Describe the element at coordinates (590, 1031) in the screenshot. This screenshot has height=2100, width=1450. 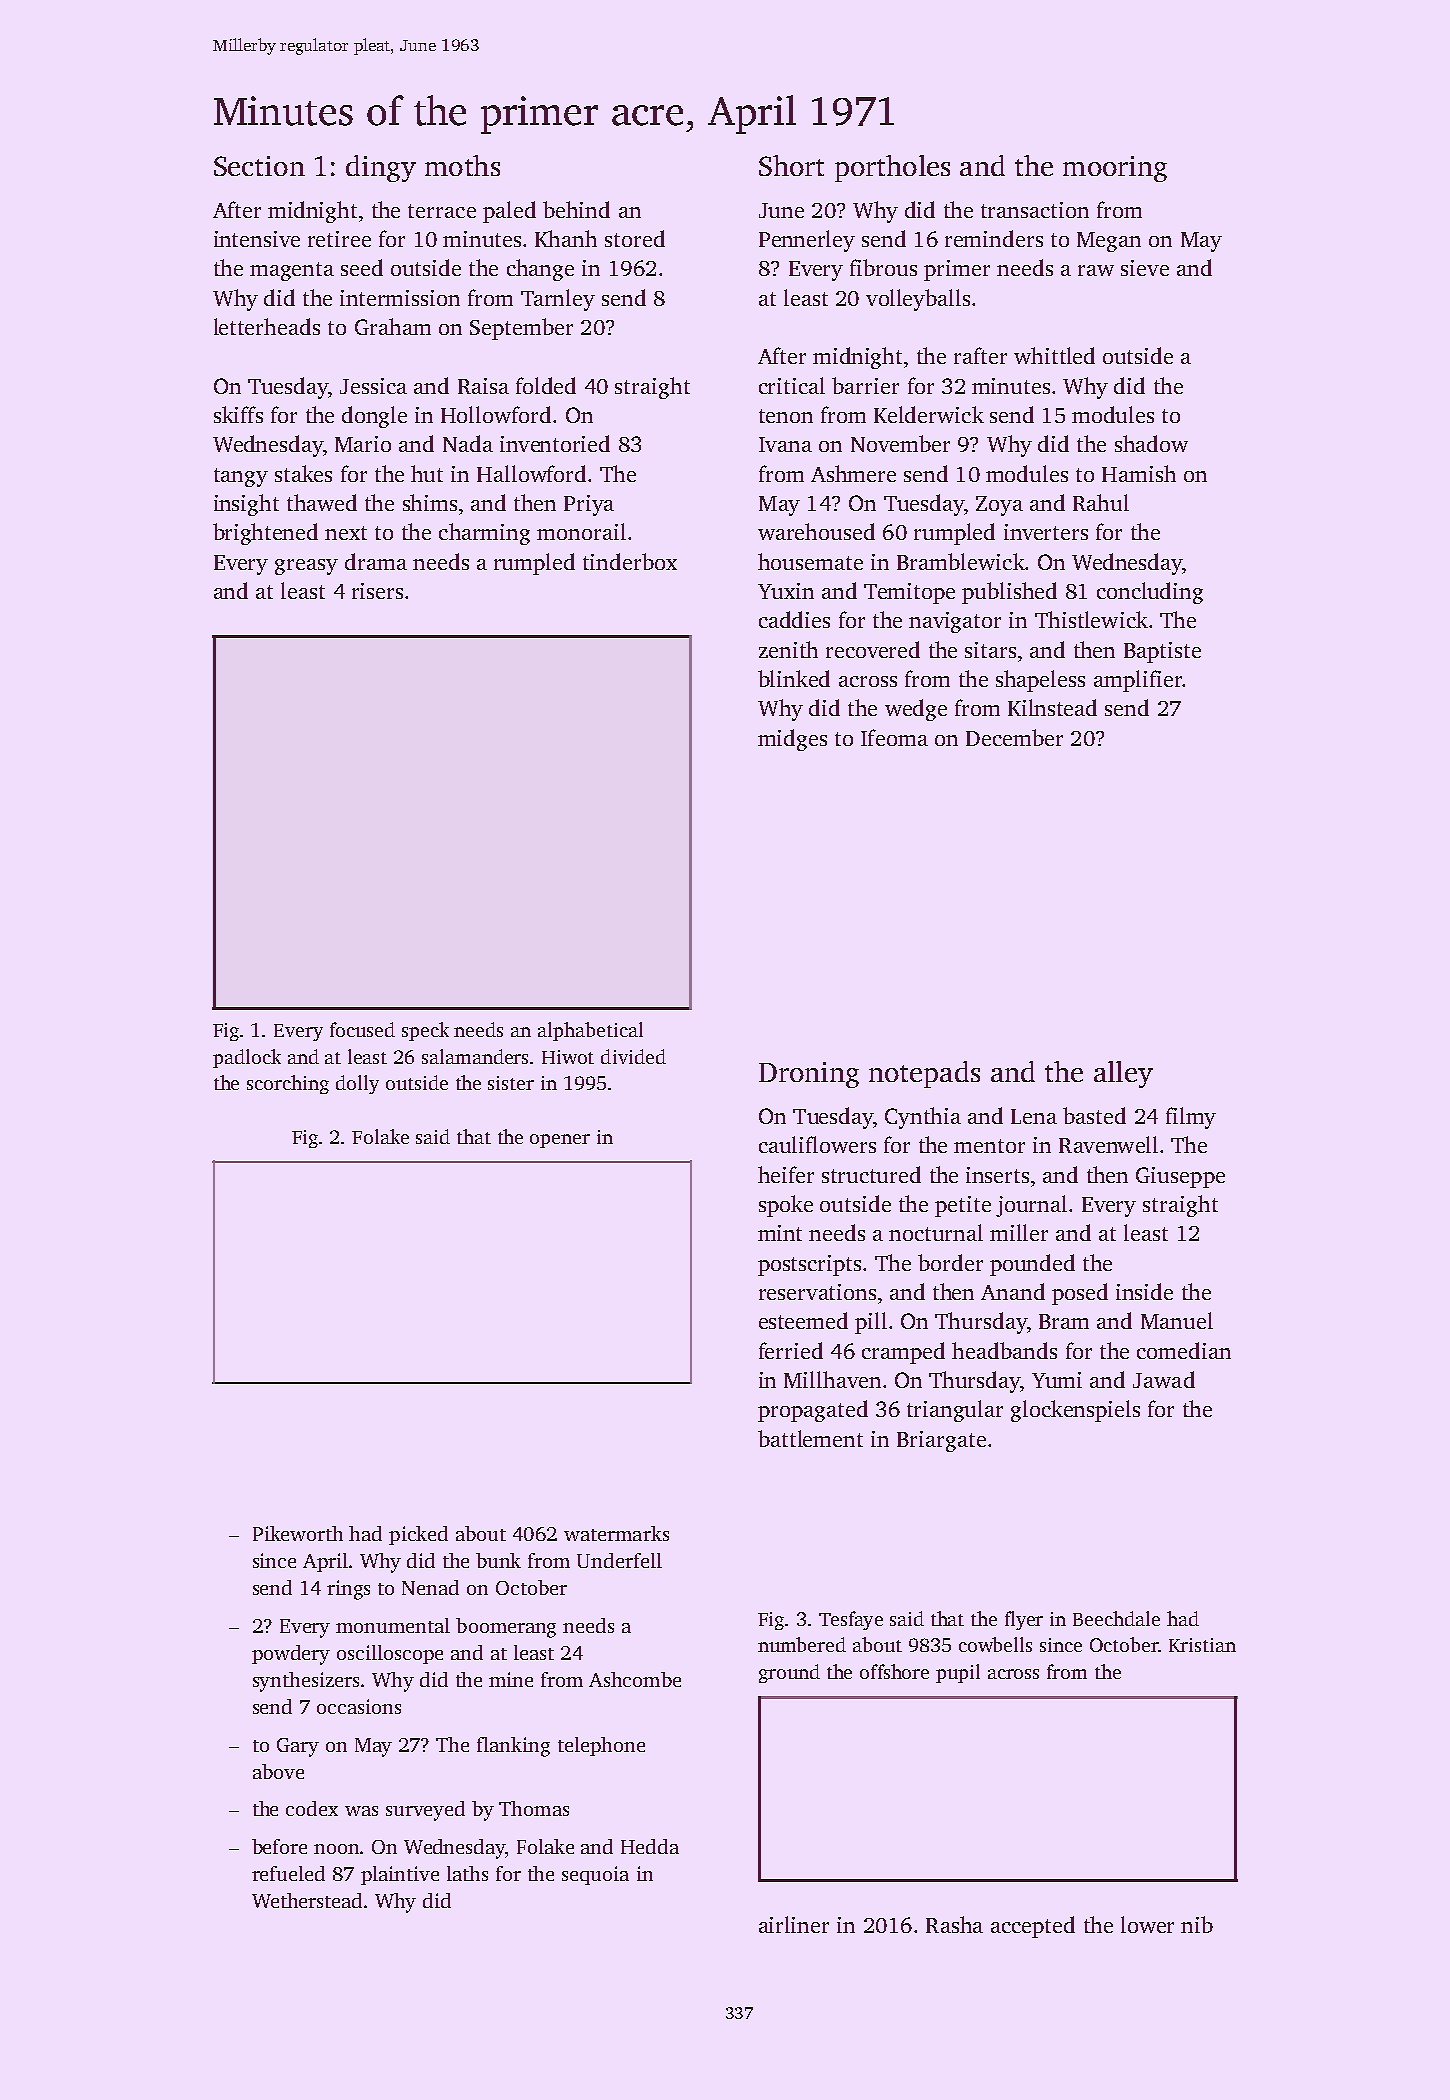
I see `alphabetical` at that location.
